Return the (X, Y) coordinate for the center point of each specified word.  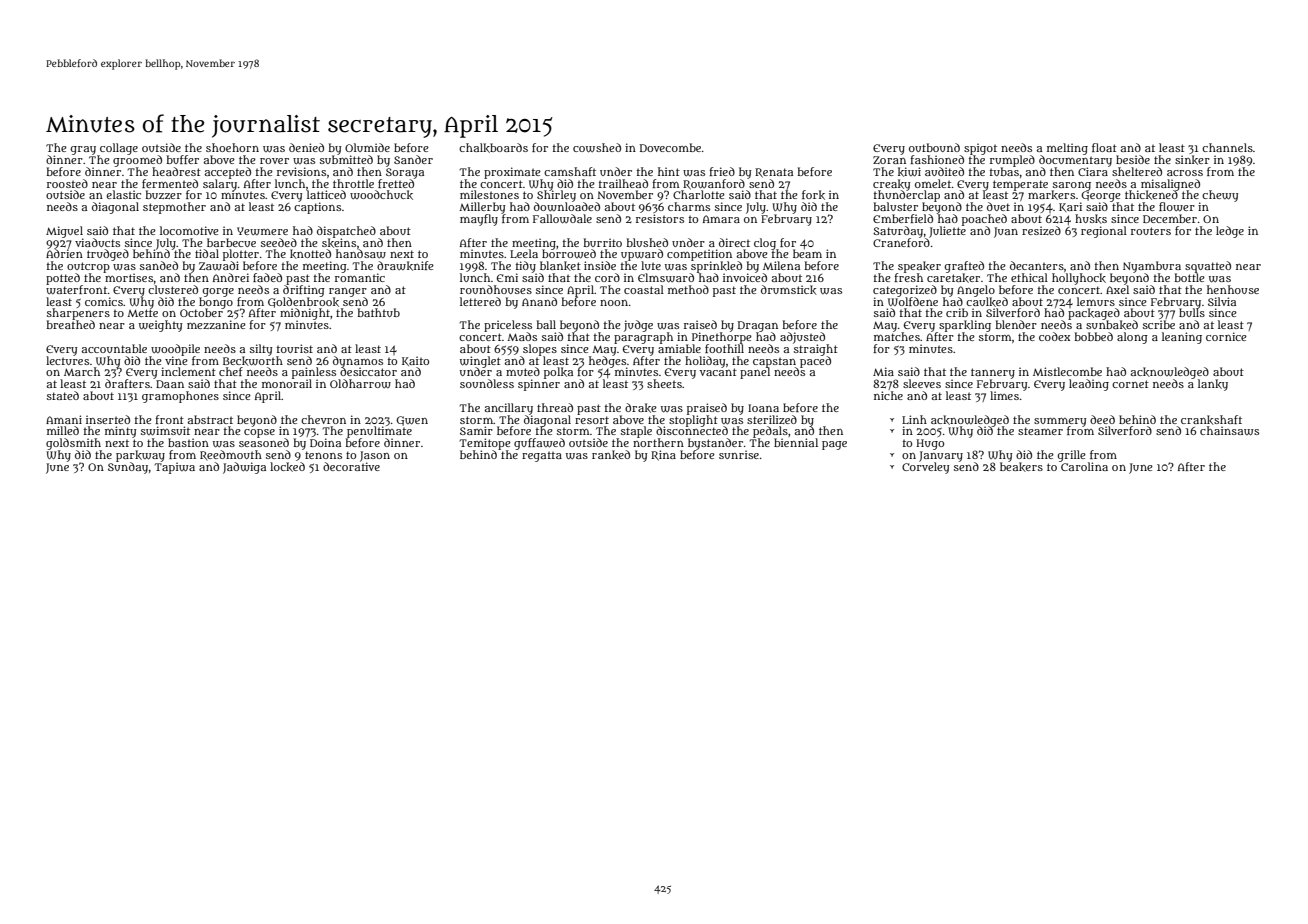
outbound (934, 147)
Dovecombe (670, 147)
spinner (539, 385)
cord (607, 277)
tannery (993, 374)
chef (231, 371)
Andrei (231, 277)
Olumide (367, 147)
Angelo (976, 291)
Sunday (128, 468)
